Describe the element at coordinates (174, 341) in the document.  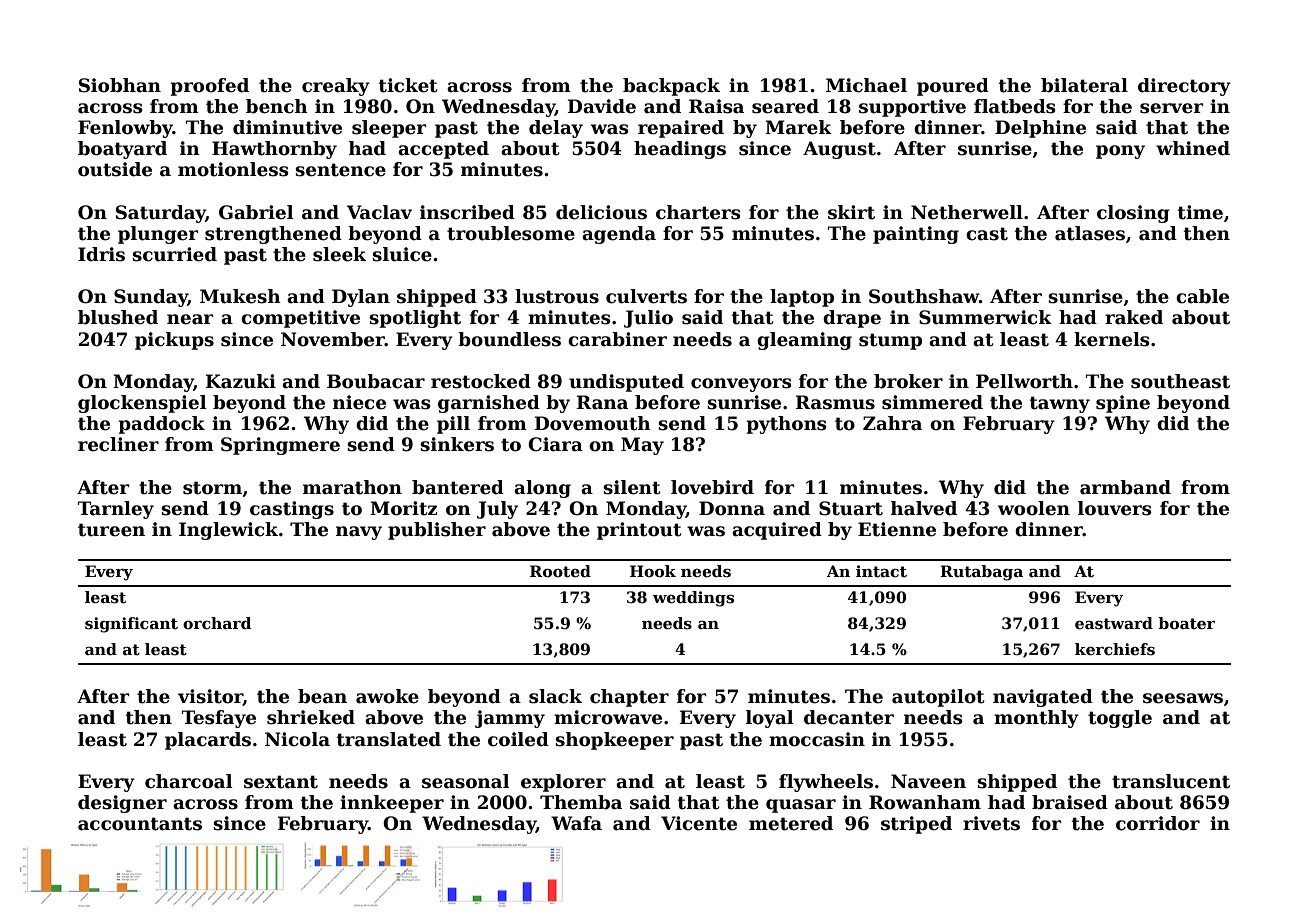
I see `pickups` at that location.
